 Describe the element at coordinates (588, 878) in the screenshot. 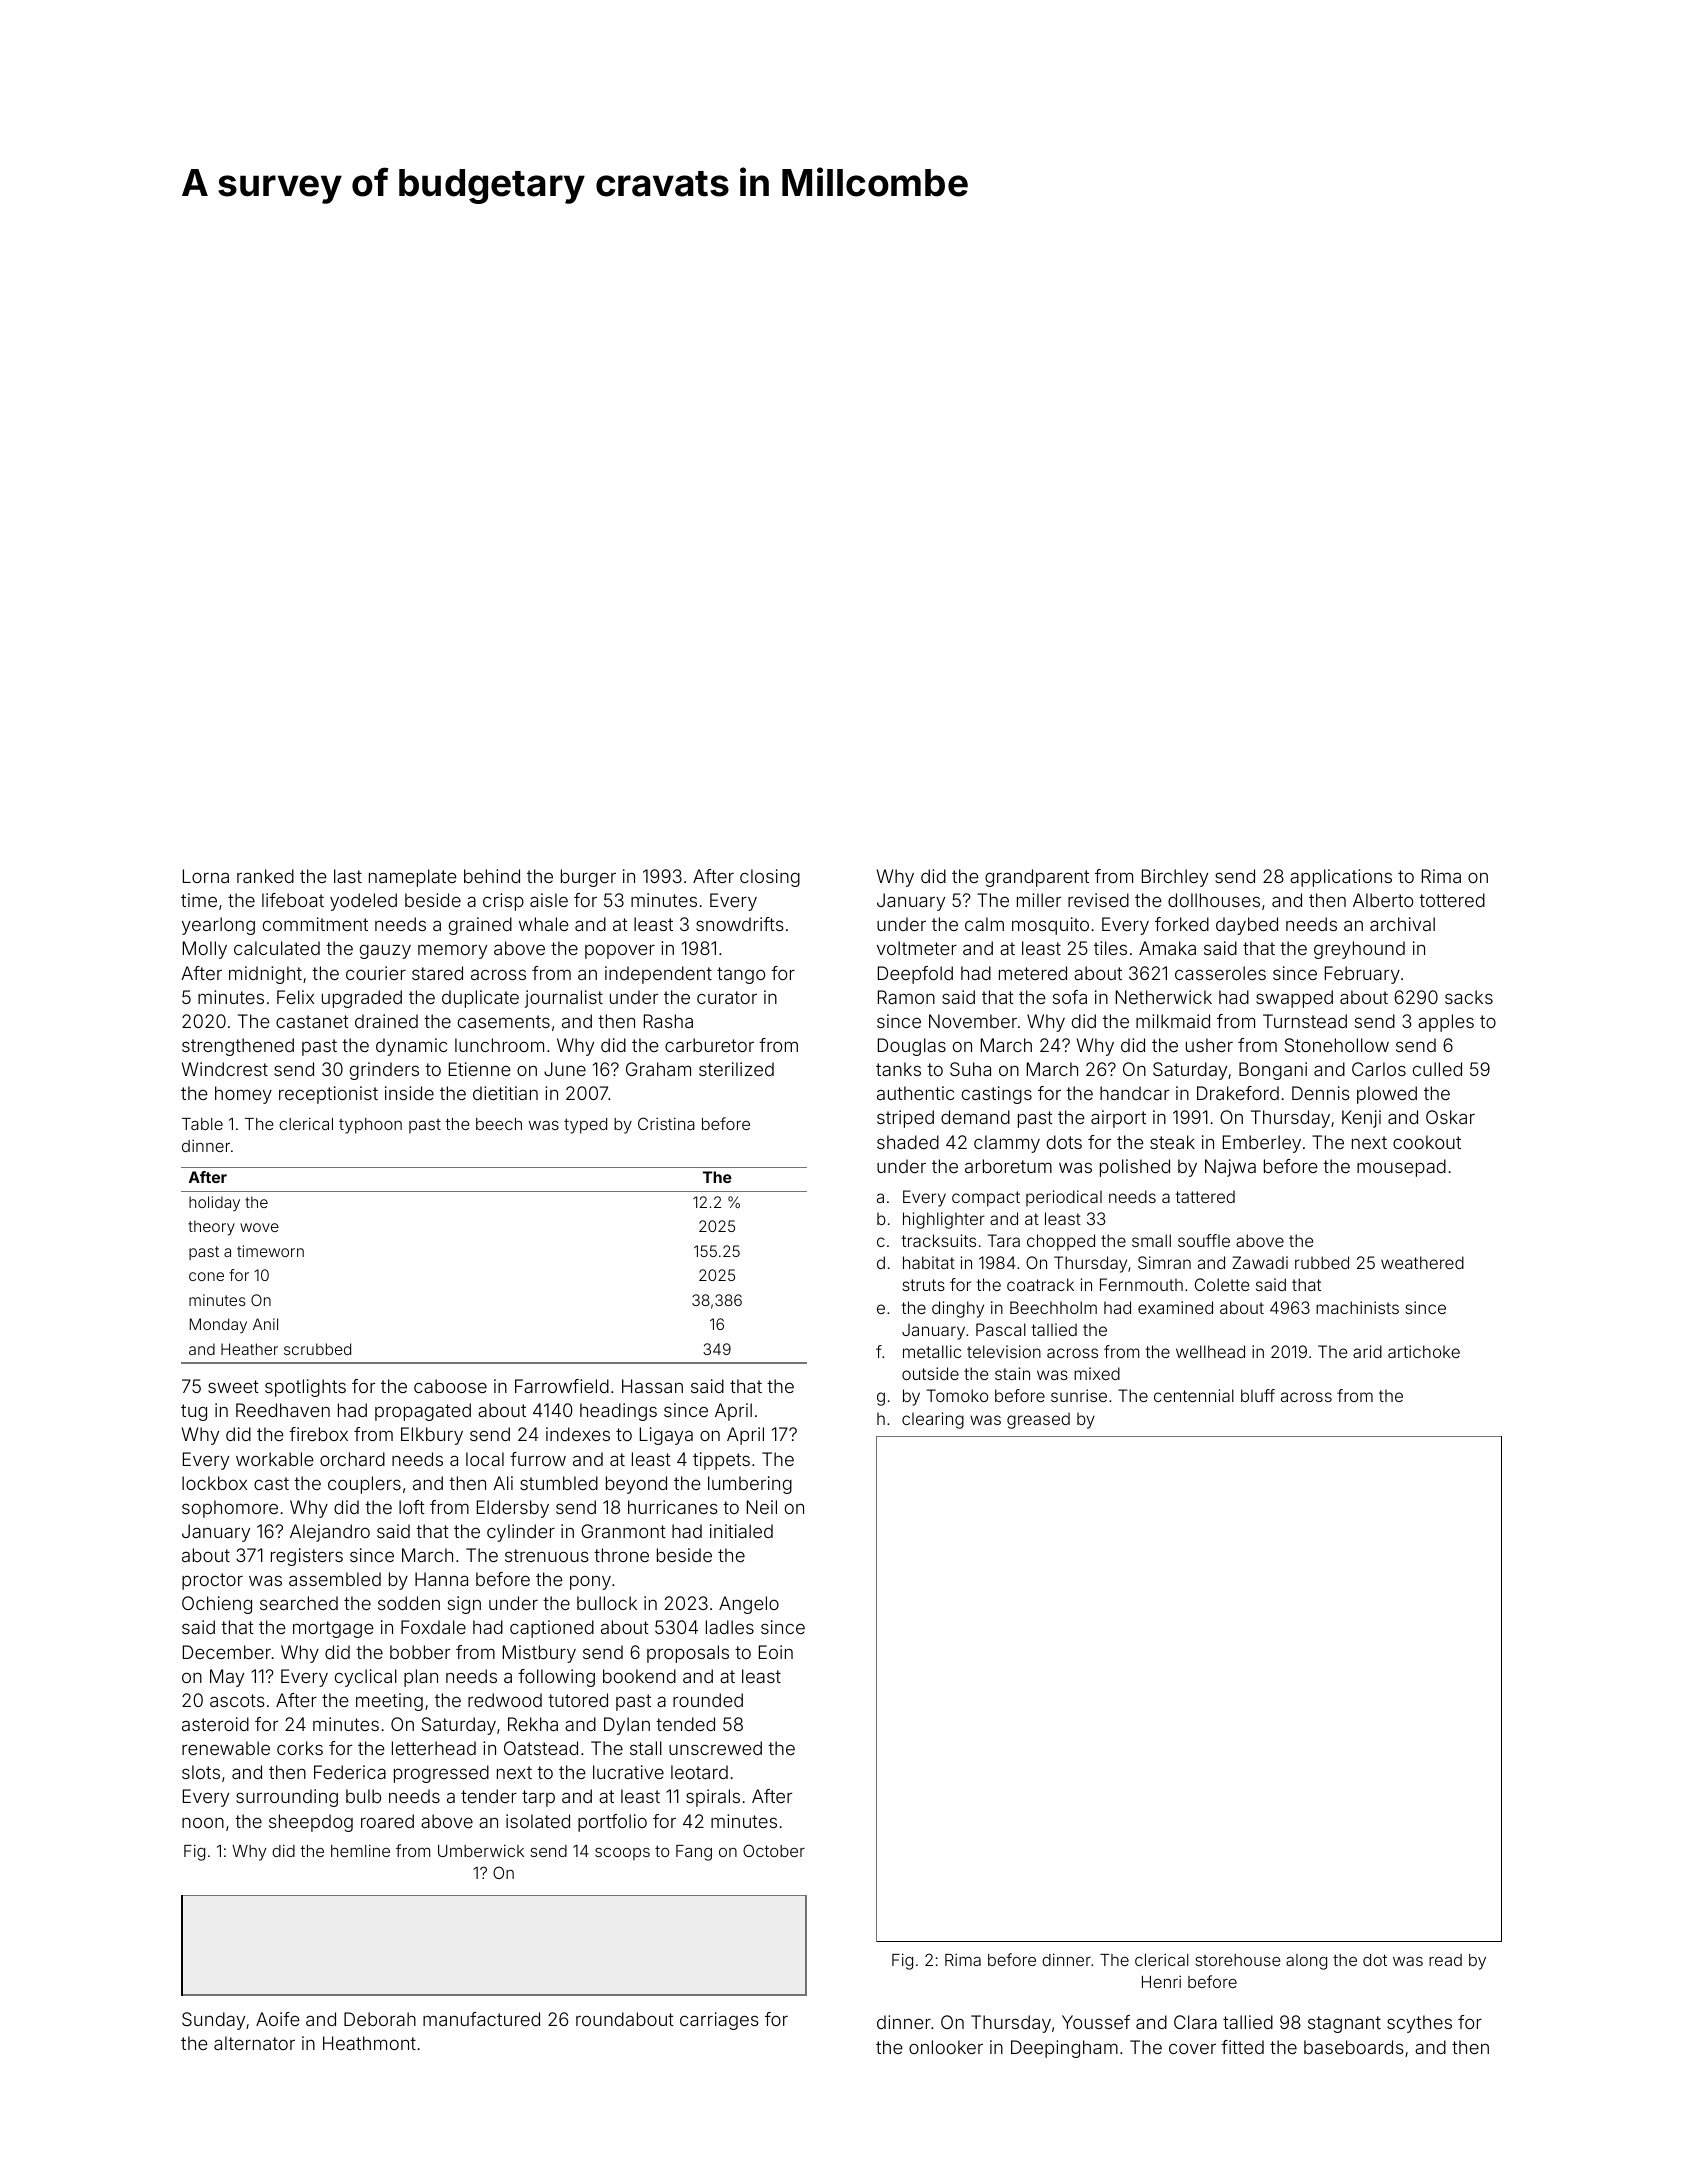

I see `burger` at that location.
